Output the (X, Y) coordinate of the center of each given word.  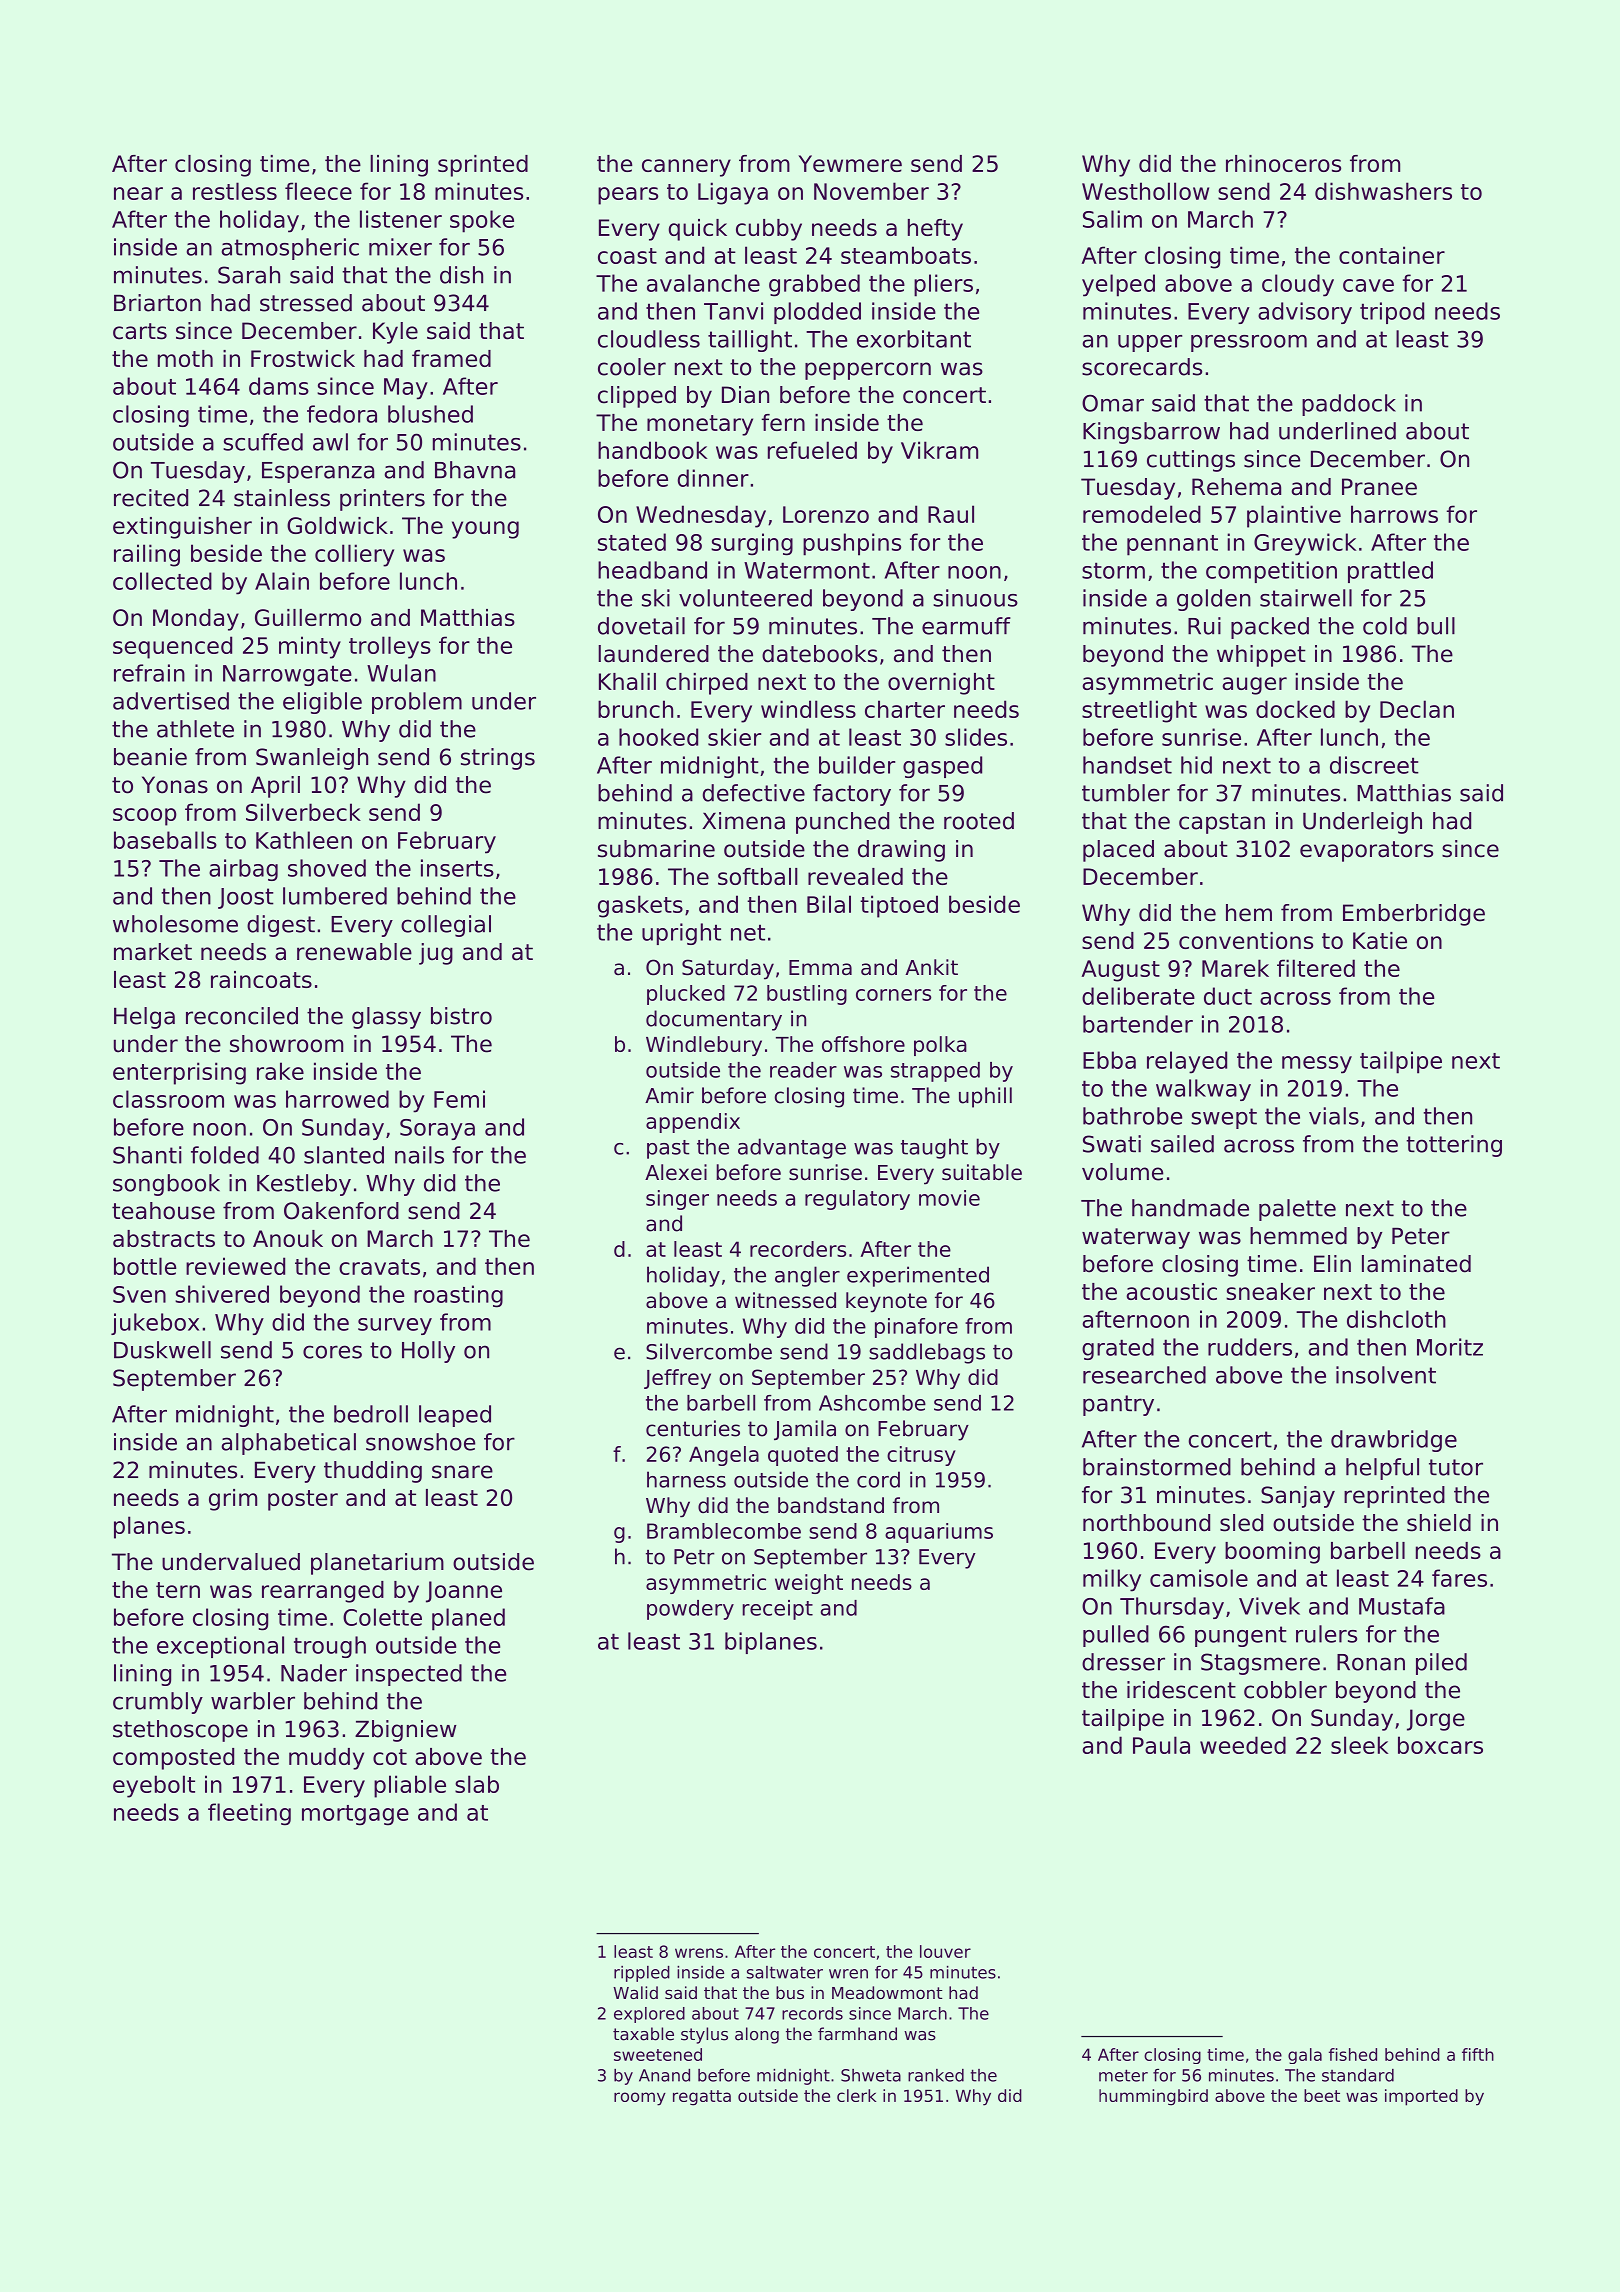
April (275, 787)
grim (233, 1500)
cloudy (1298, 285)
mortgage (355, 1815)
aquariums (939, 1533)
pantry (1118, 1405)
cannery (686, 168)
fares (1459, 1578)
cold (1385, 626)
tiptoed (899, 906)
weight (809, 1584)
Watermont (807, 570)
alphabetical (288, 1444)
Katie (1380, 940)
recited (151, 498)
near (138, 193)
